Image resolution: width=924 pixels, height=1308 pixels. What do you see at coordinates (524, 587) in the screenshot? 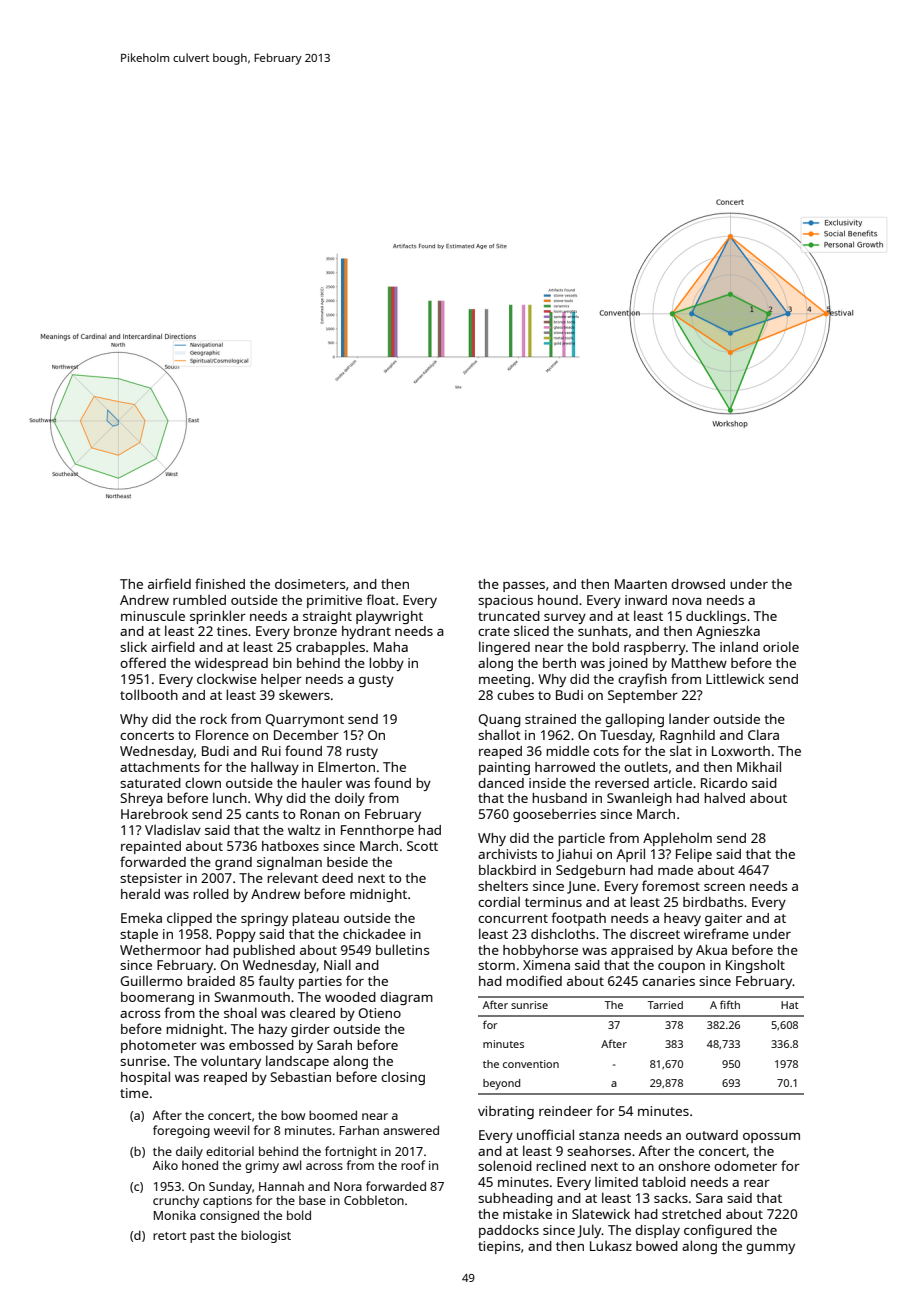
I see `passes` at bounding box center [524, 587].
